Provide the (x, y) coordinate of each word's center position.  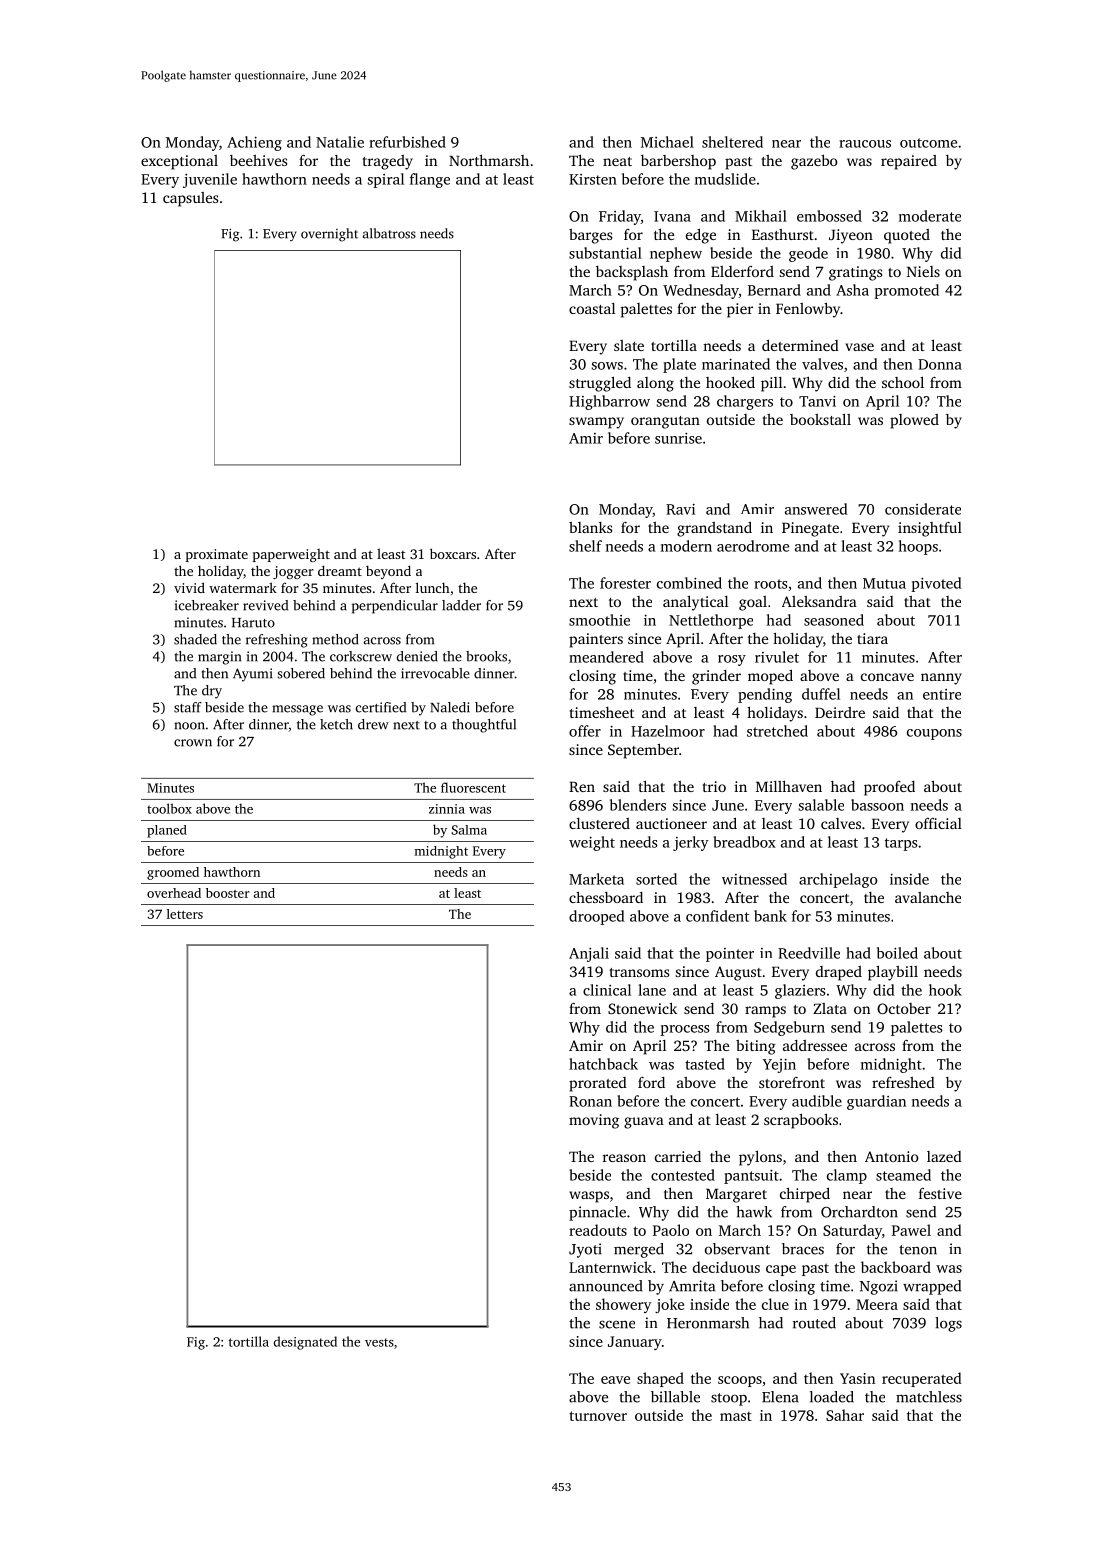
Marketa (596, 879)
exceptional (179, 162)
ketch (336, 724)
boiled (897, 953)
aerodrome (753, 546)
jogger (293, 572)
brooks (486, 656)
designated (305, 1343)
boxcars (453, 553)
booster (228, 893)
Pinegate (810, 529)
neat (617, 161)
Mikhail (761, 216)
